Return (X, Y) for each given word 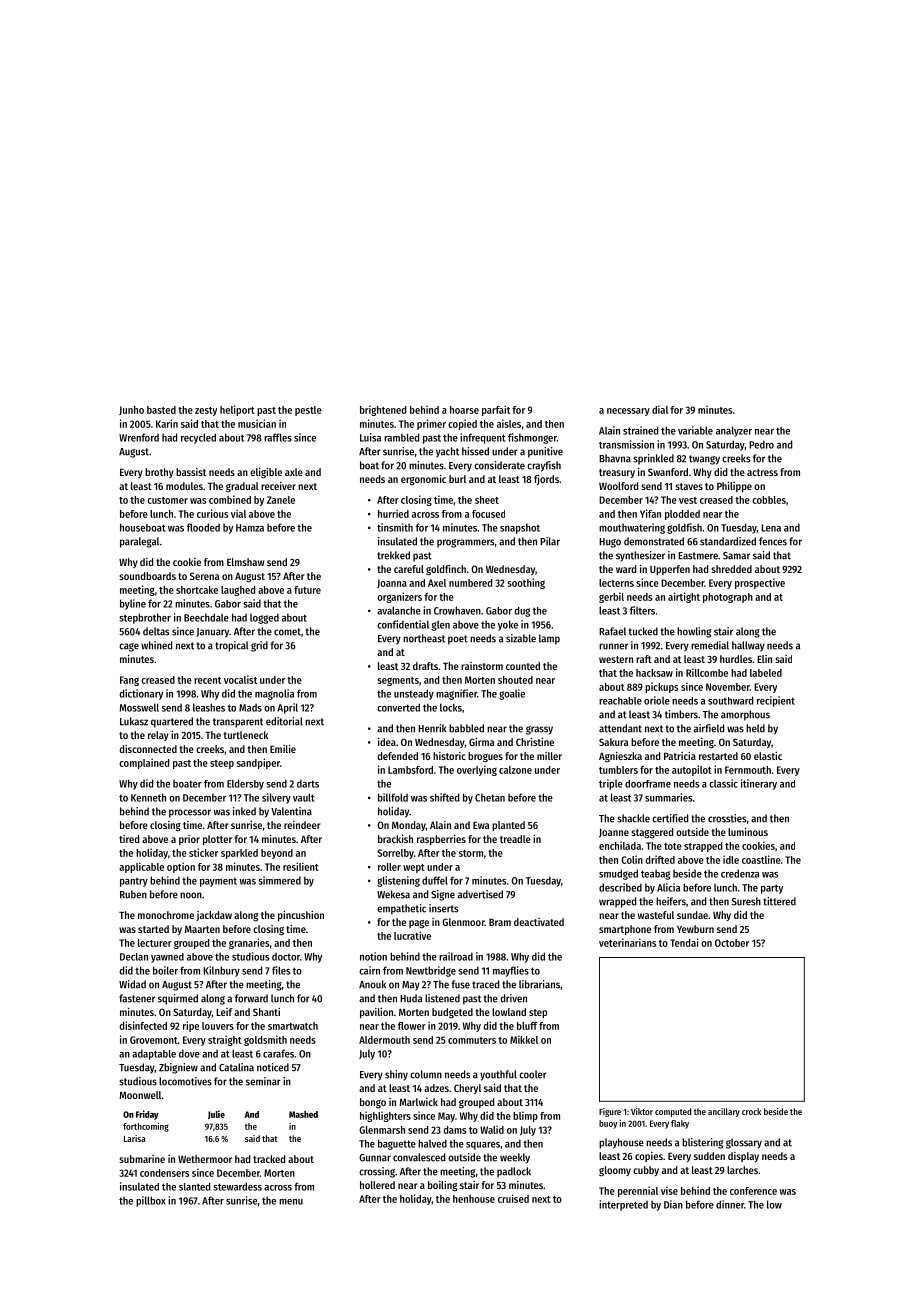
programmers (465, 543)
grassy (539, 730)
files (281, 970)
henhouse (474, 1199)
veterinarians (627, 942)
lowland (509, 1012)
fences (773, 541)
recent (207, 680)
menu (291, 1202)
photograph (728, 598)
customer (167, 500)
